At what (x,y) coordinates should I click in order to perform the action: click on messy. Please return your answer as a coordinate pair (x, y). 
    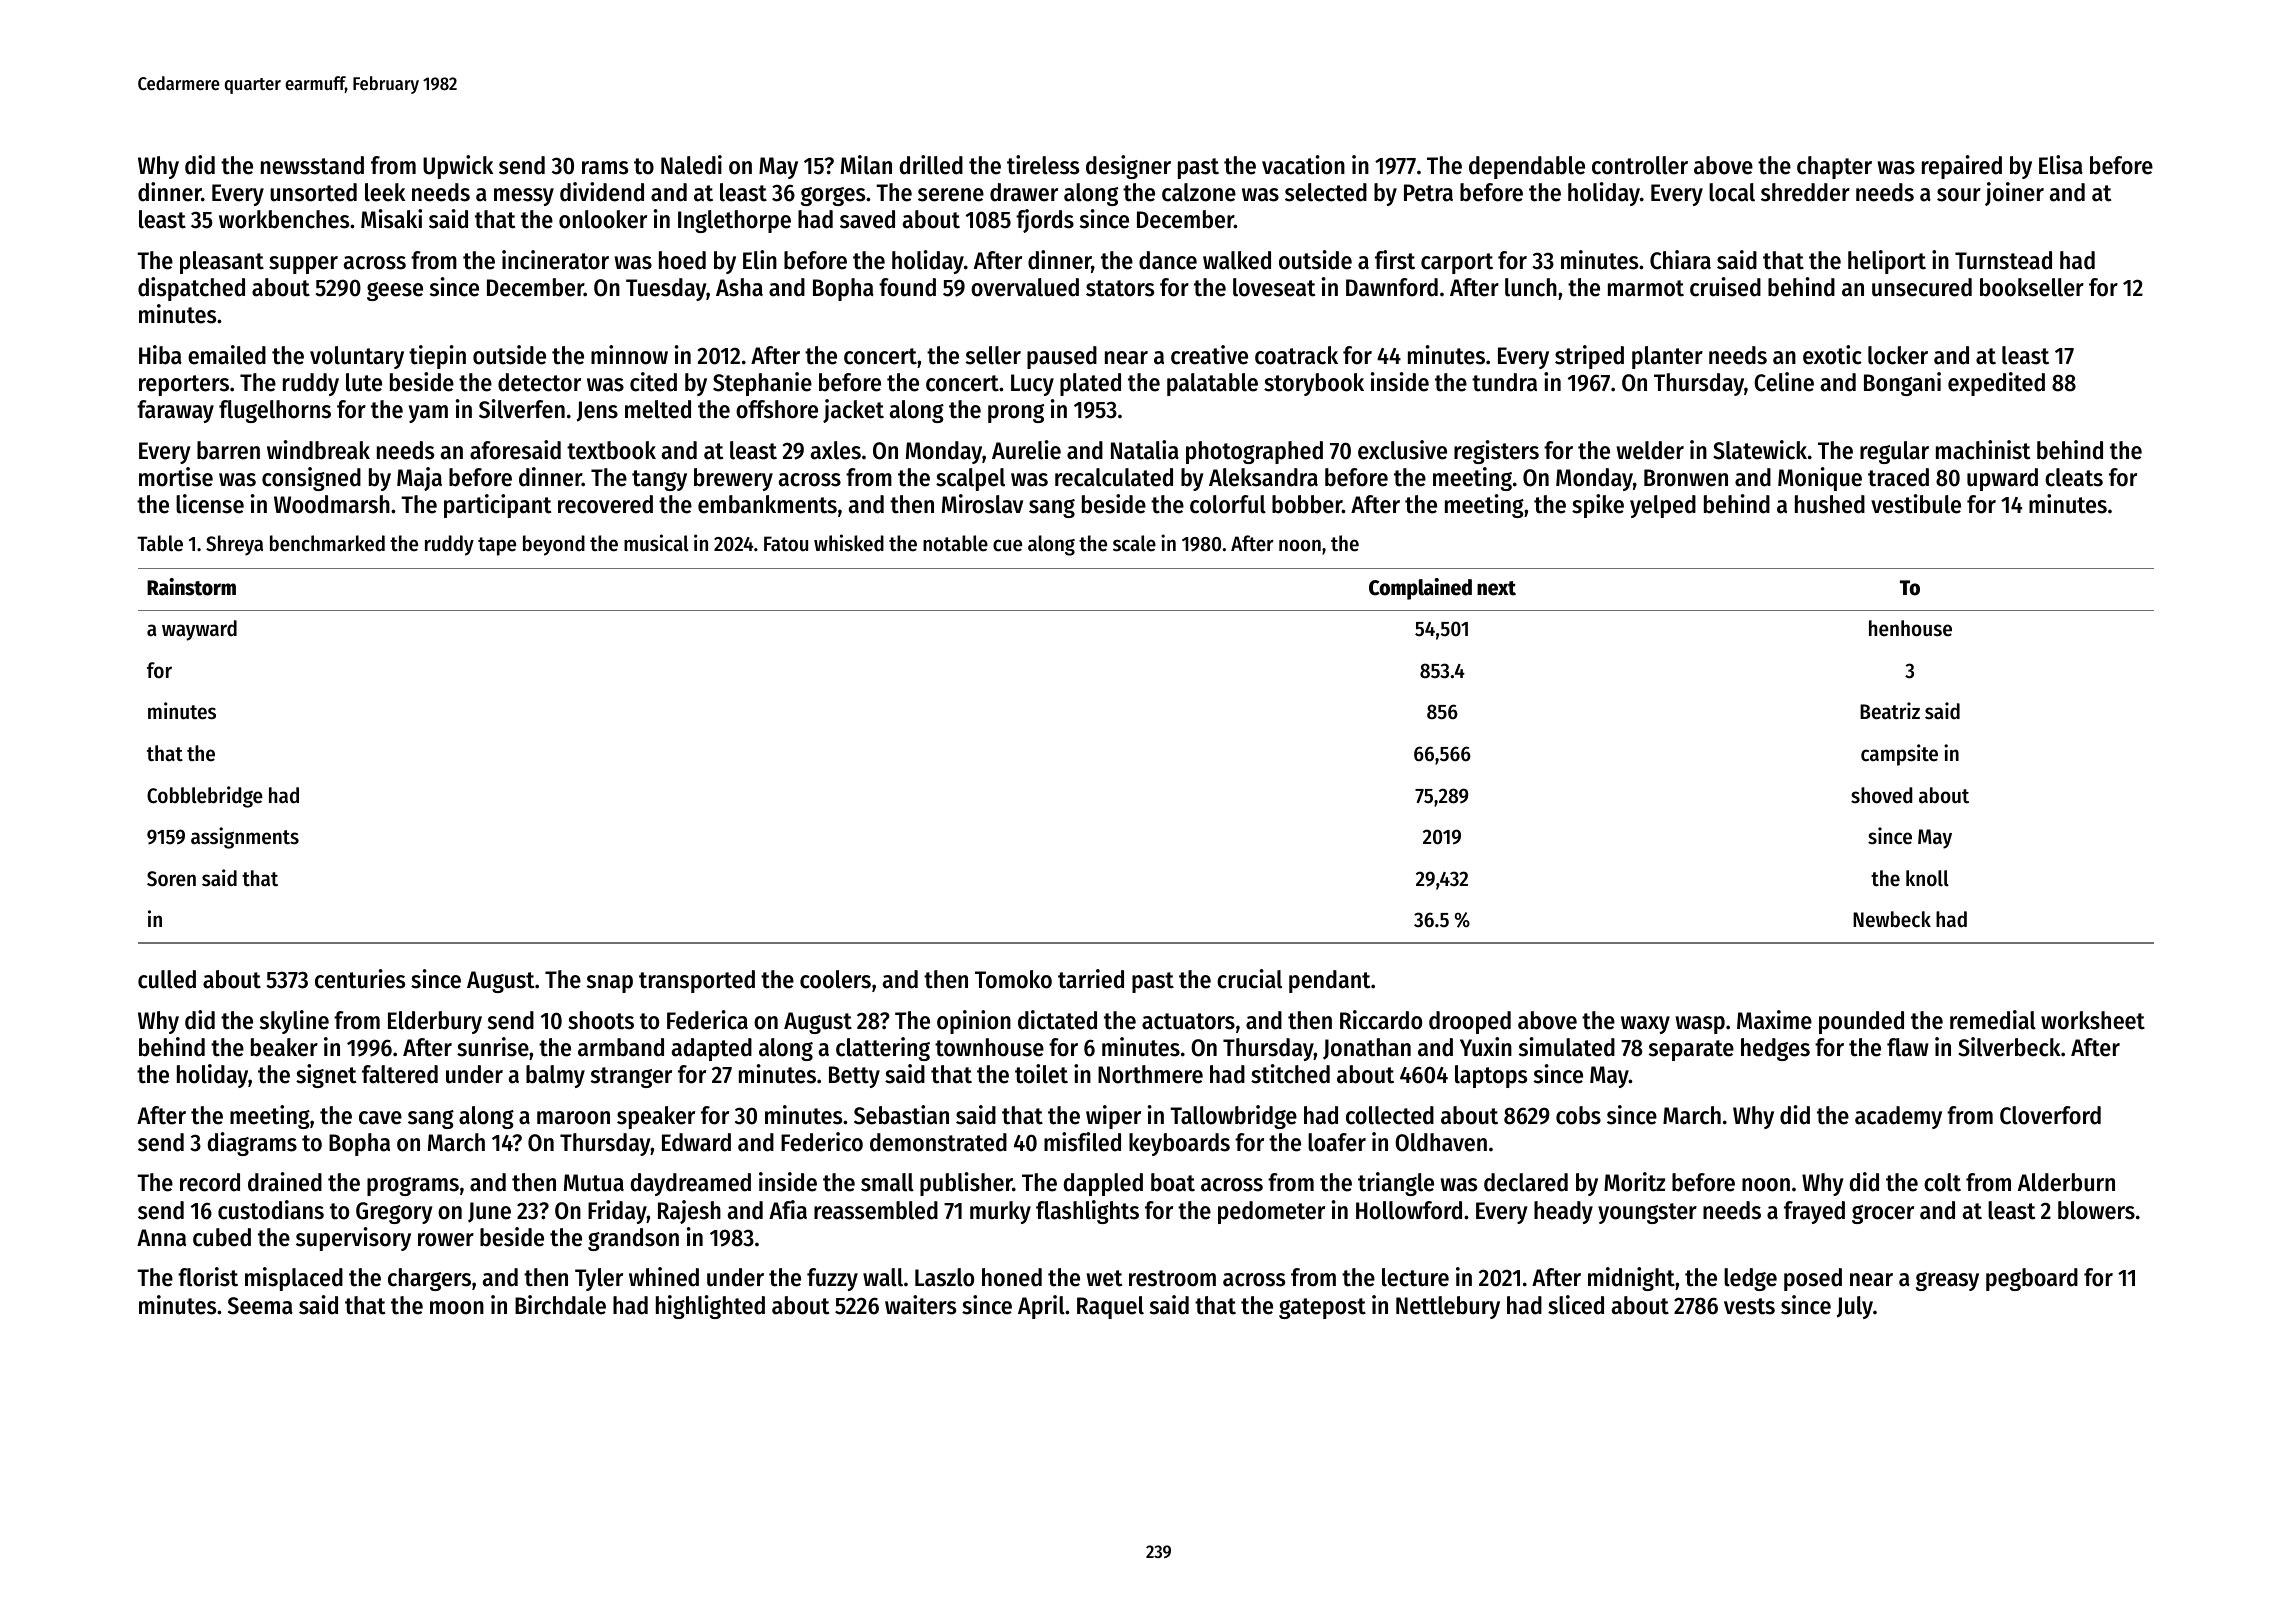
    Looking at the image, I should click on (524, 197).
